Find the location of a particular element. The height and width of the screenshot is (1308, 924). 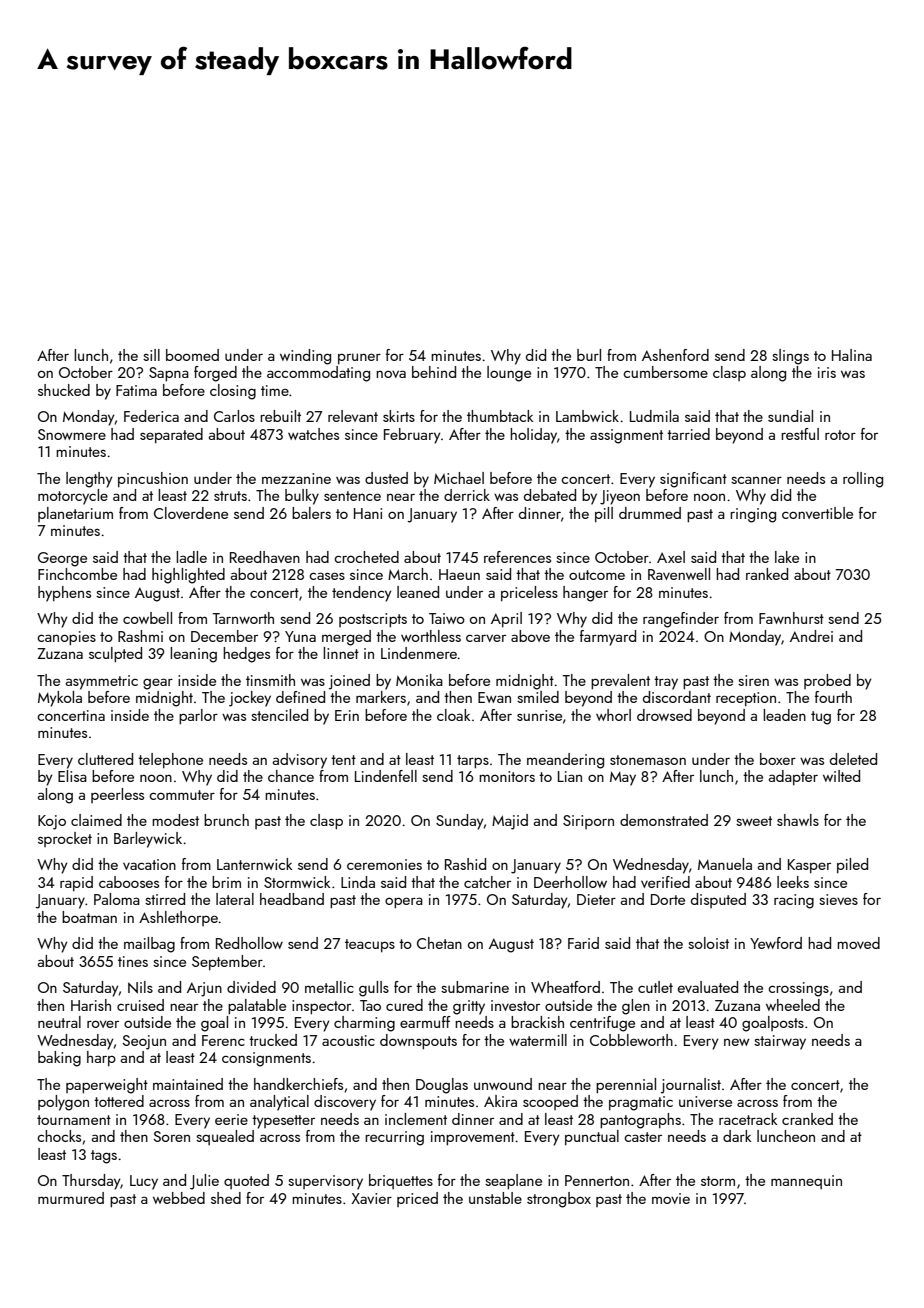

pincushion is located at coordinates (153, 479).
